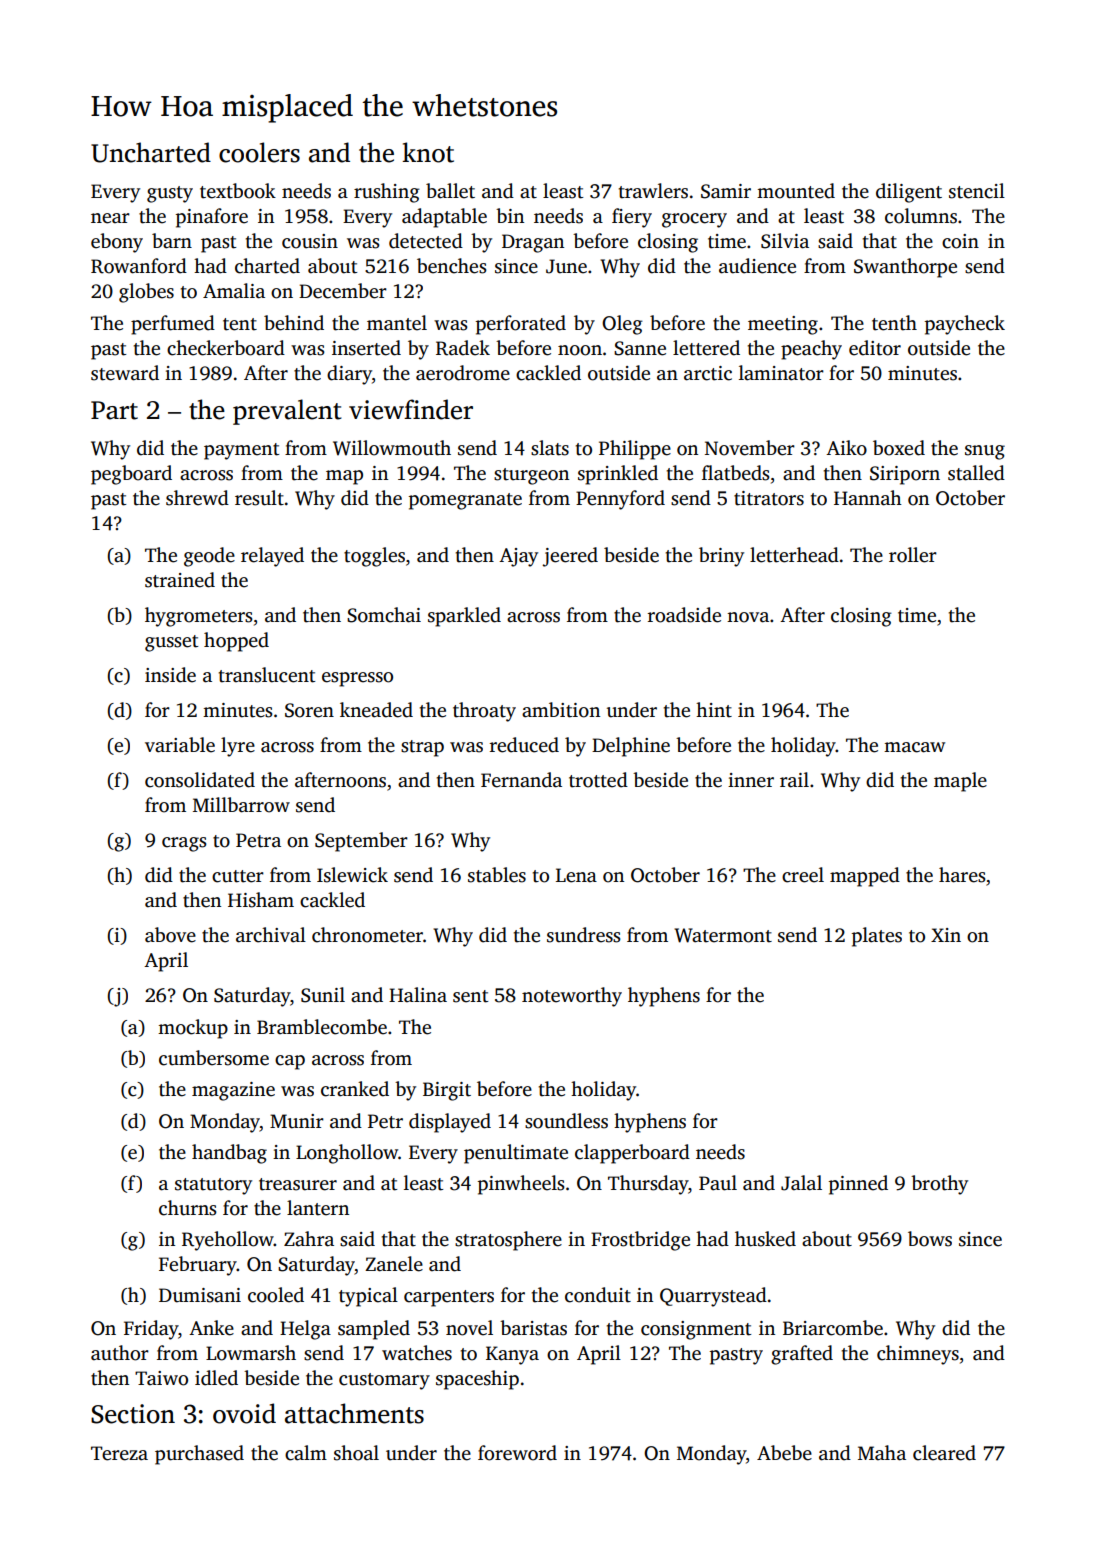 This document has height=1551, width=1096. What do you see at coordinates (170, 194) in the document?
I see `gusty` at bounding box center [170, 194].
